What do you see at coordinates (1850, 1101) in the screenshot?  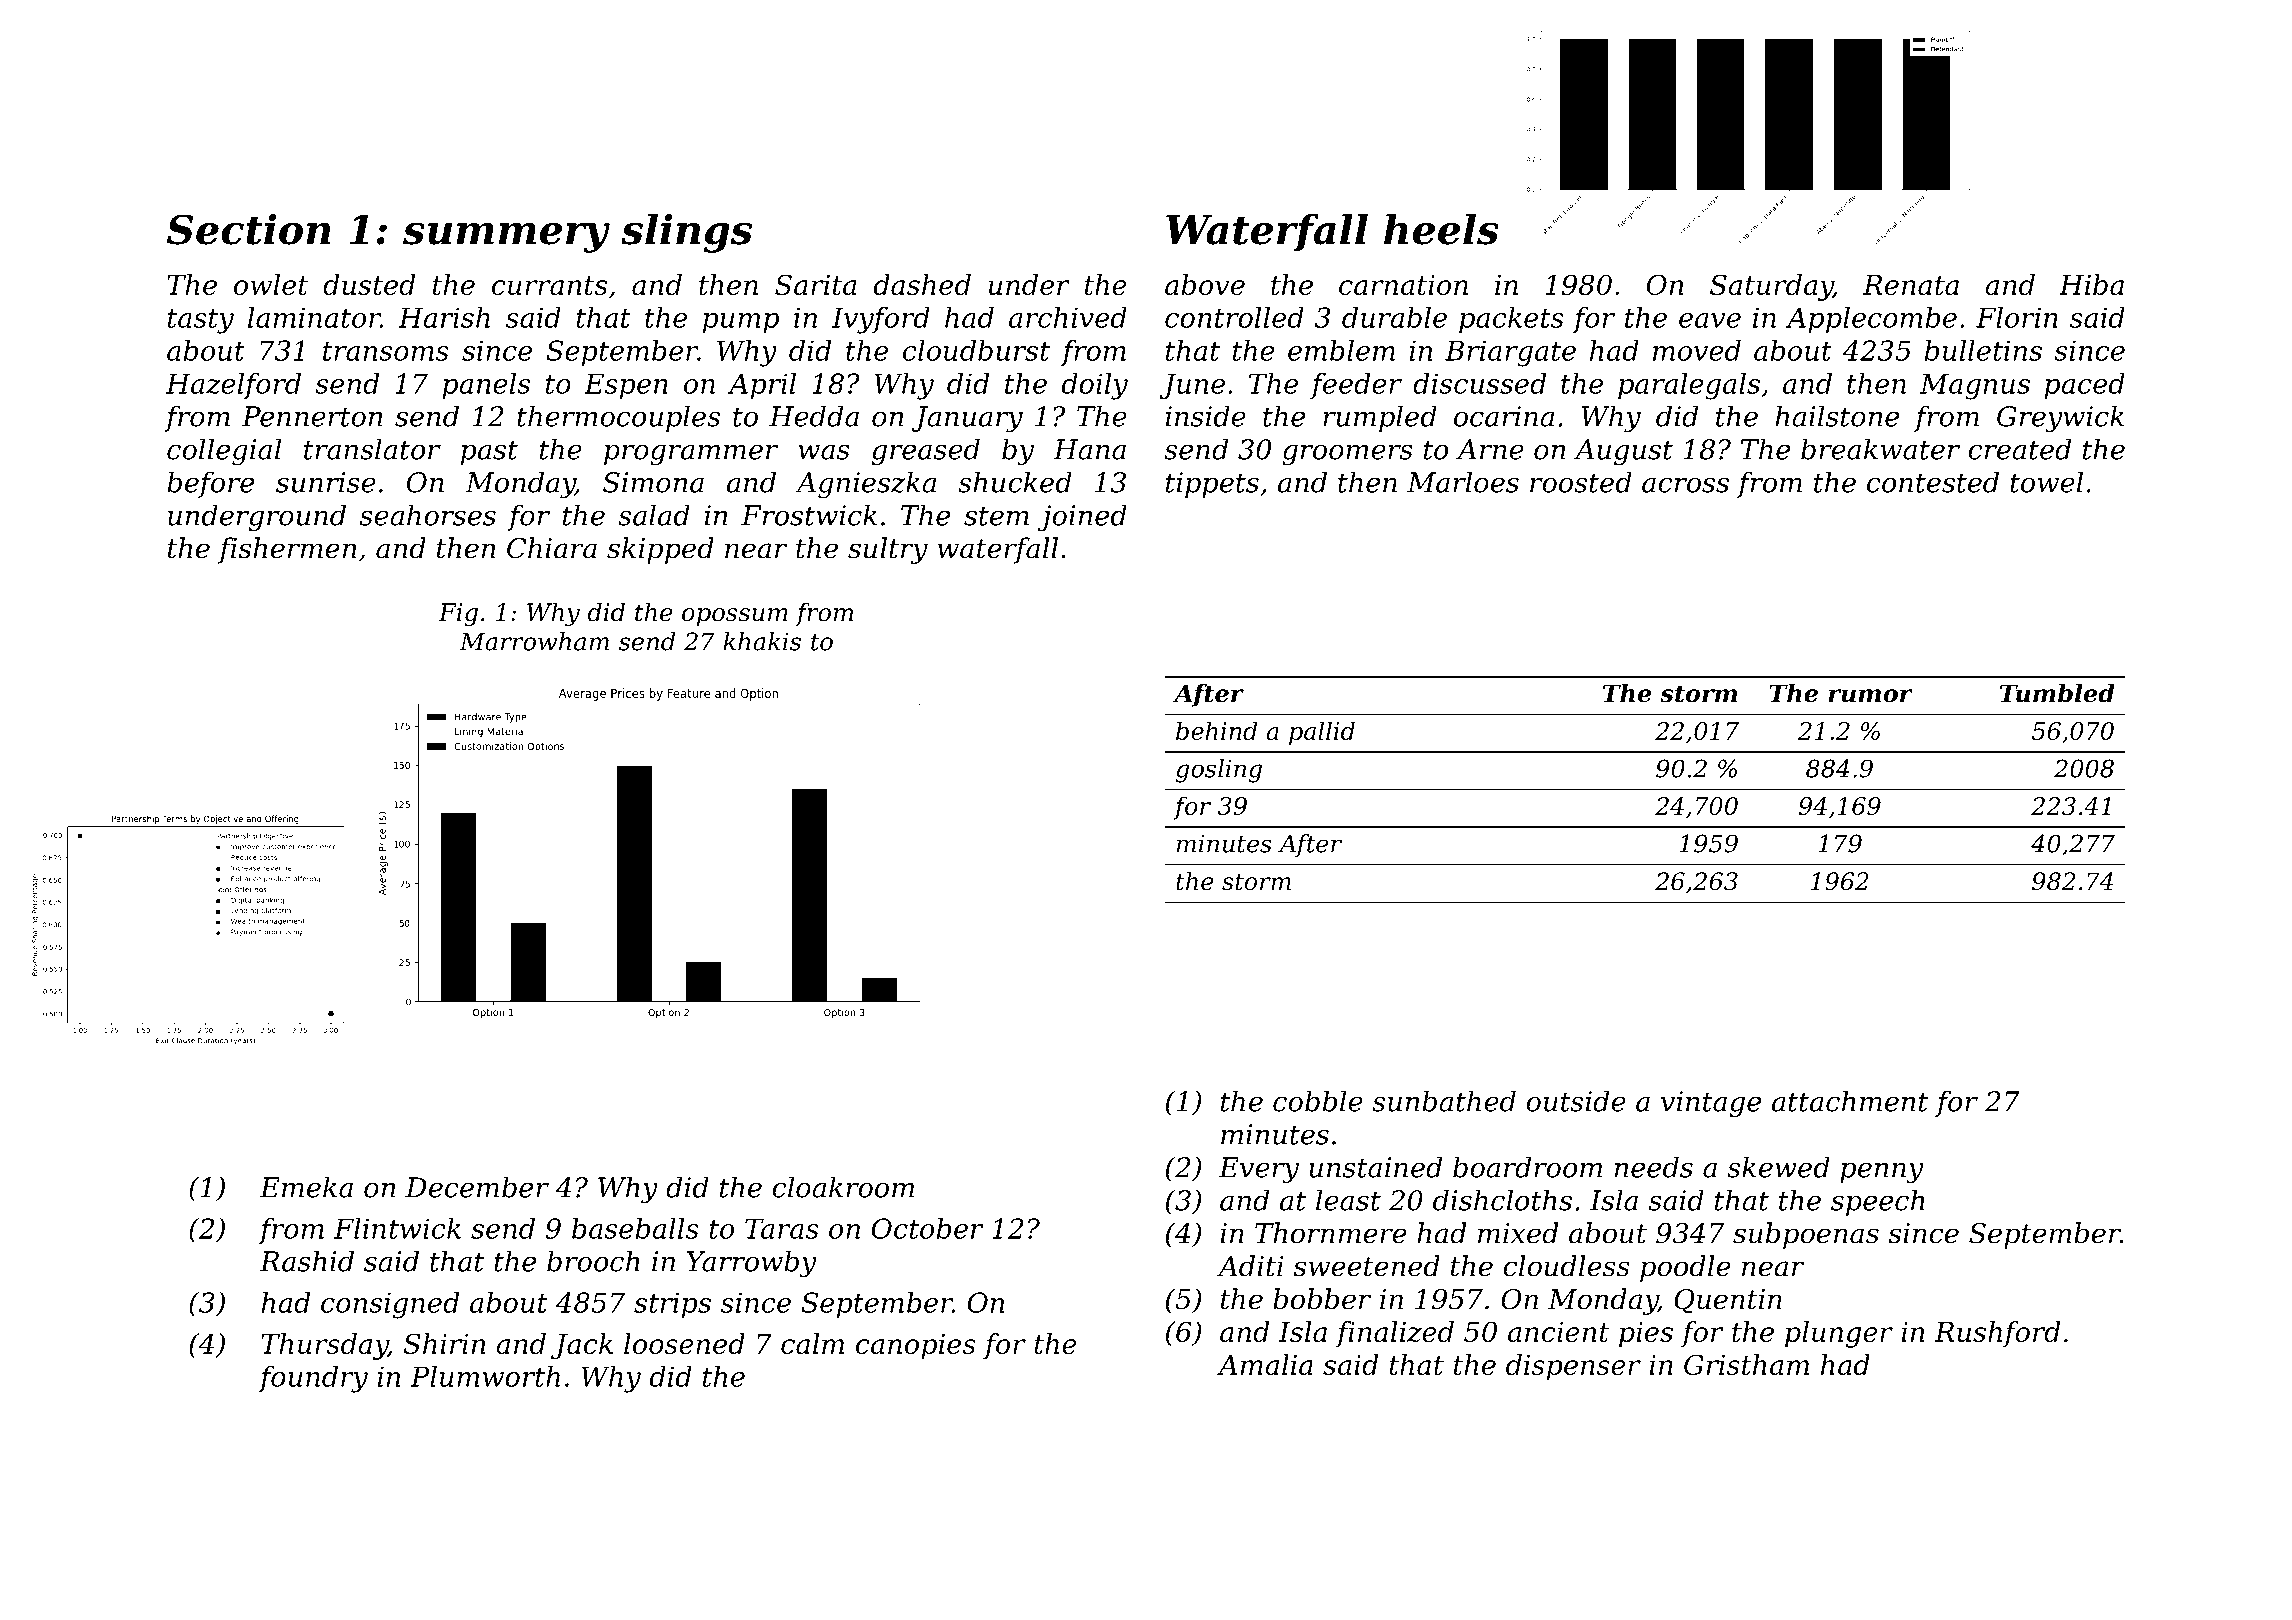 I see `attachment` at bounding box center [1850, 1101].
